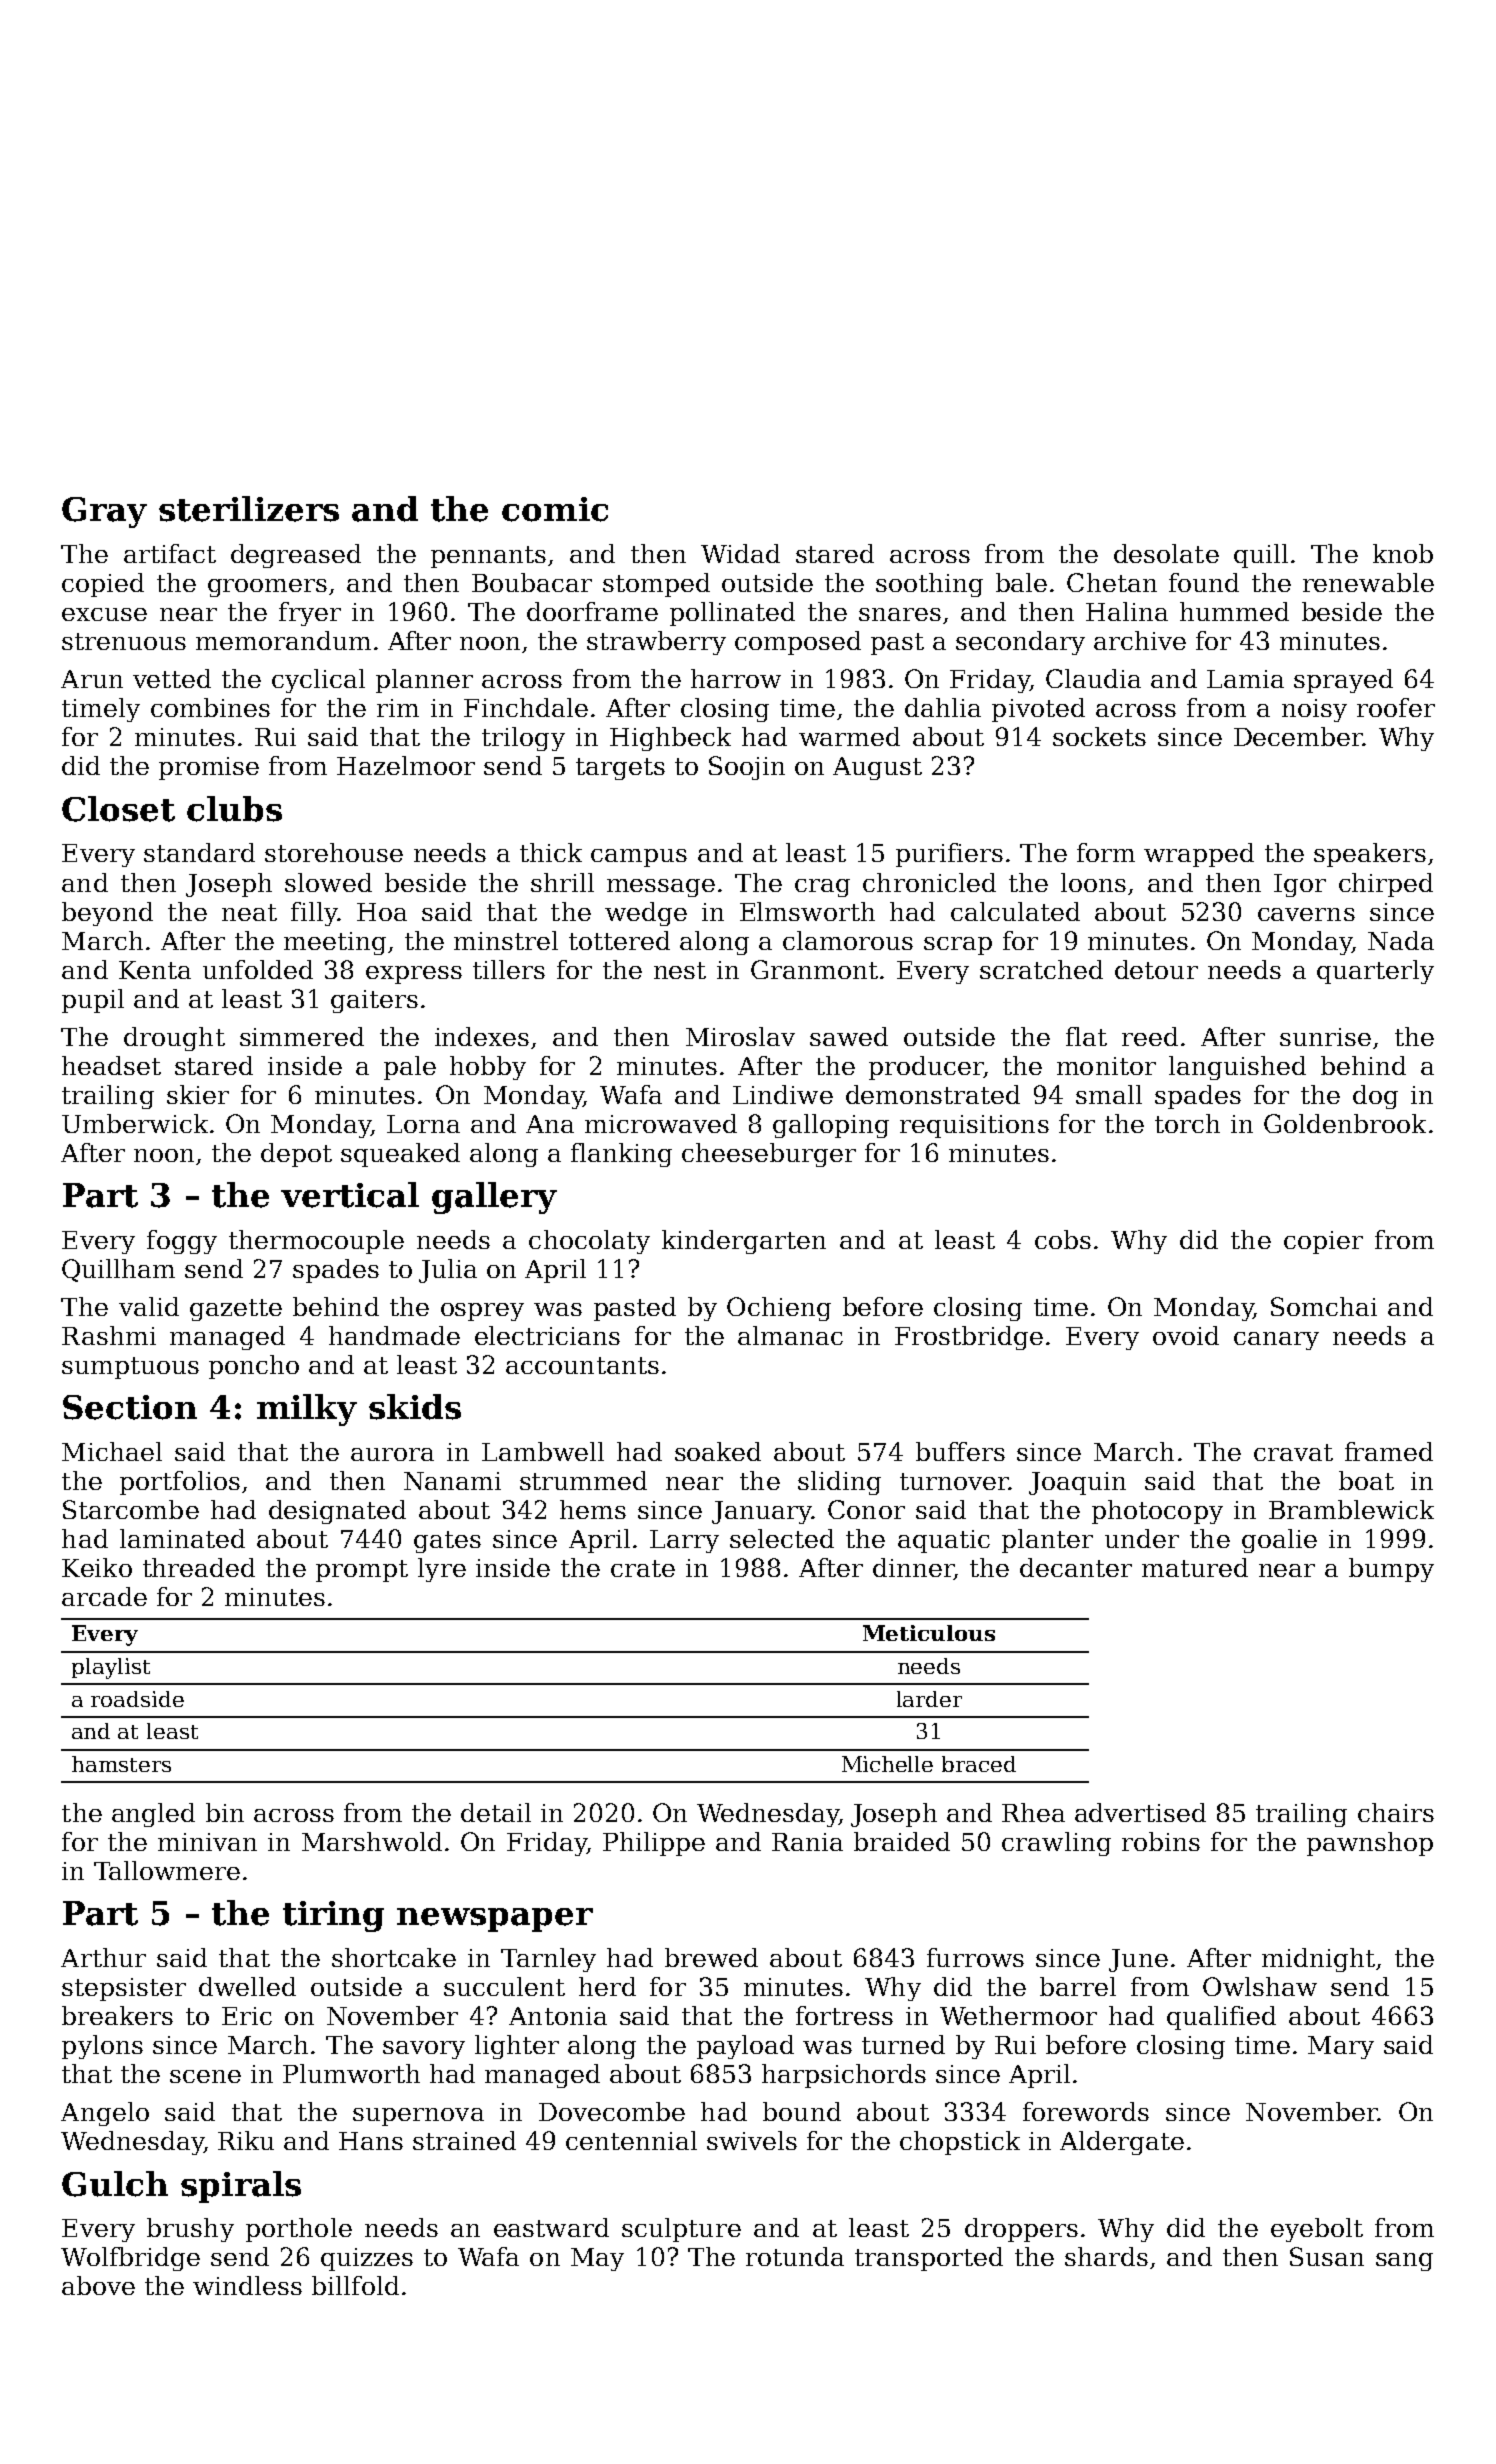 The height and width of the screenshot is (2464, 1496). Describe the element at coordinates (121, 1764) in the screenshot. I see `hamsters` at that location.
